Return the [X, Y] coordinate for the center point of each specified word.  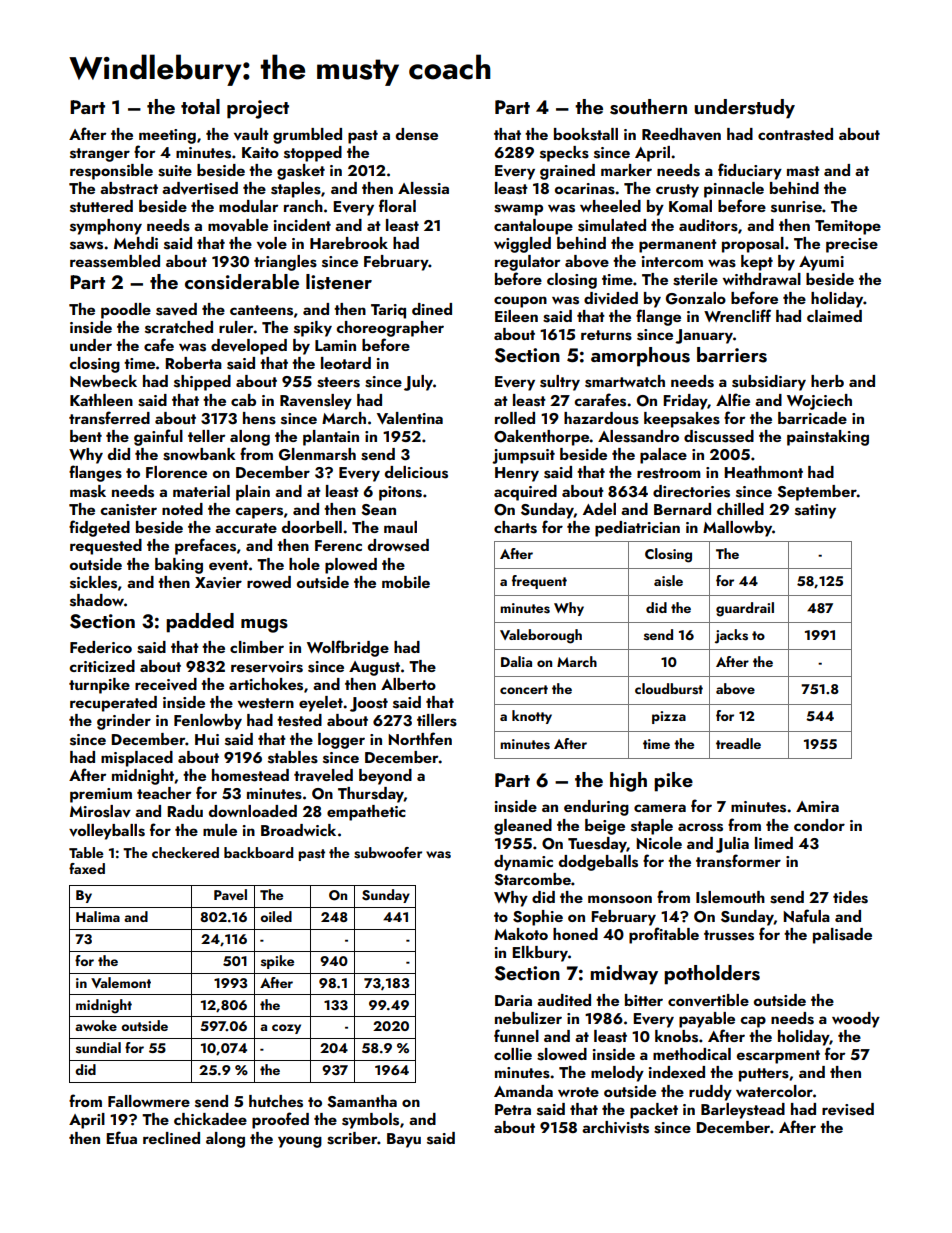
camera [660, 808]
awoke [96, 1025]
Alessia [423, 188]
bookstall [586, 134]
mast [803, 171]
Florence [176, 472]
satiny [815, 511]
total [200, 106]
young [300, 1142]
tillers [437, 720]
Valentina [410, 418]
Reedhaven [681, 134]
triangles [285, 263]
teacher [164, 793]
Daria [513, 1000]
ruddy [710, 1093]
